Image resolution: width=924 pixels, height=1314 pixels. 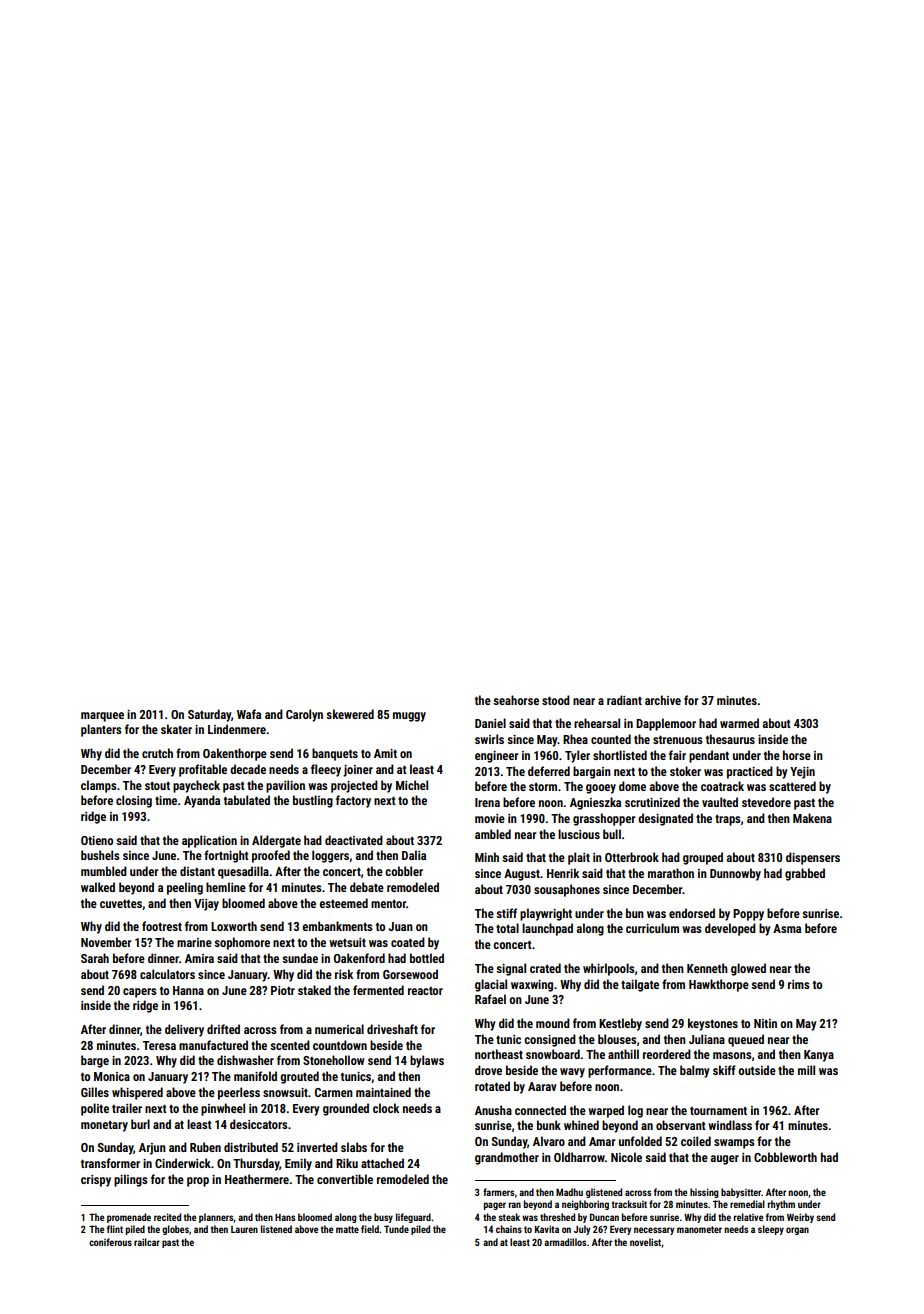 What do you see at coordinates (226, 887) in the document?
I see `hemline` at bounding box center [226, 887].
